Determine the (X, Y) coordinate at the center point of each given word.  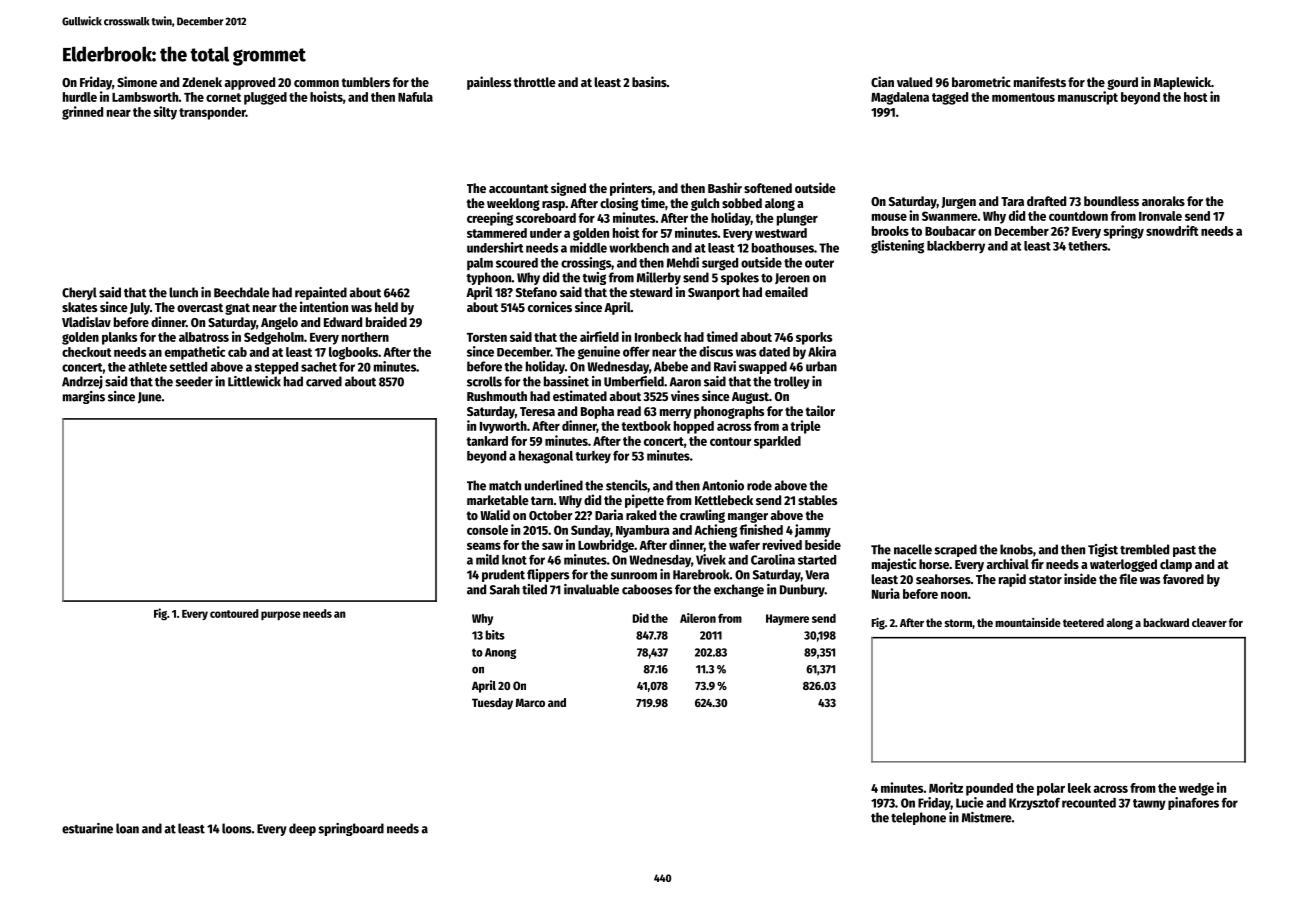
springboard (351, 829)
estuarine (87, 828)
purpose (281, 615)
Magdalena (900, 98)
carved (324, 381)
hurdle (80, 97)
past (1184, 551)
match (505, 485)
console (487, 530)
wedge (1196, 789)
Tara (1012, 201)
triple (805, 427)
